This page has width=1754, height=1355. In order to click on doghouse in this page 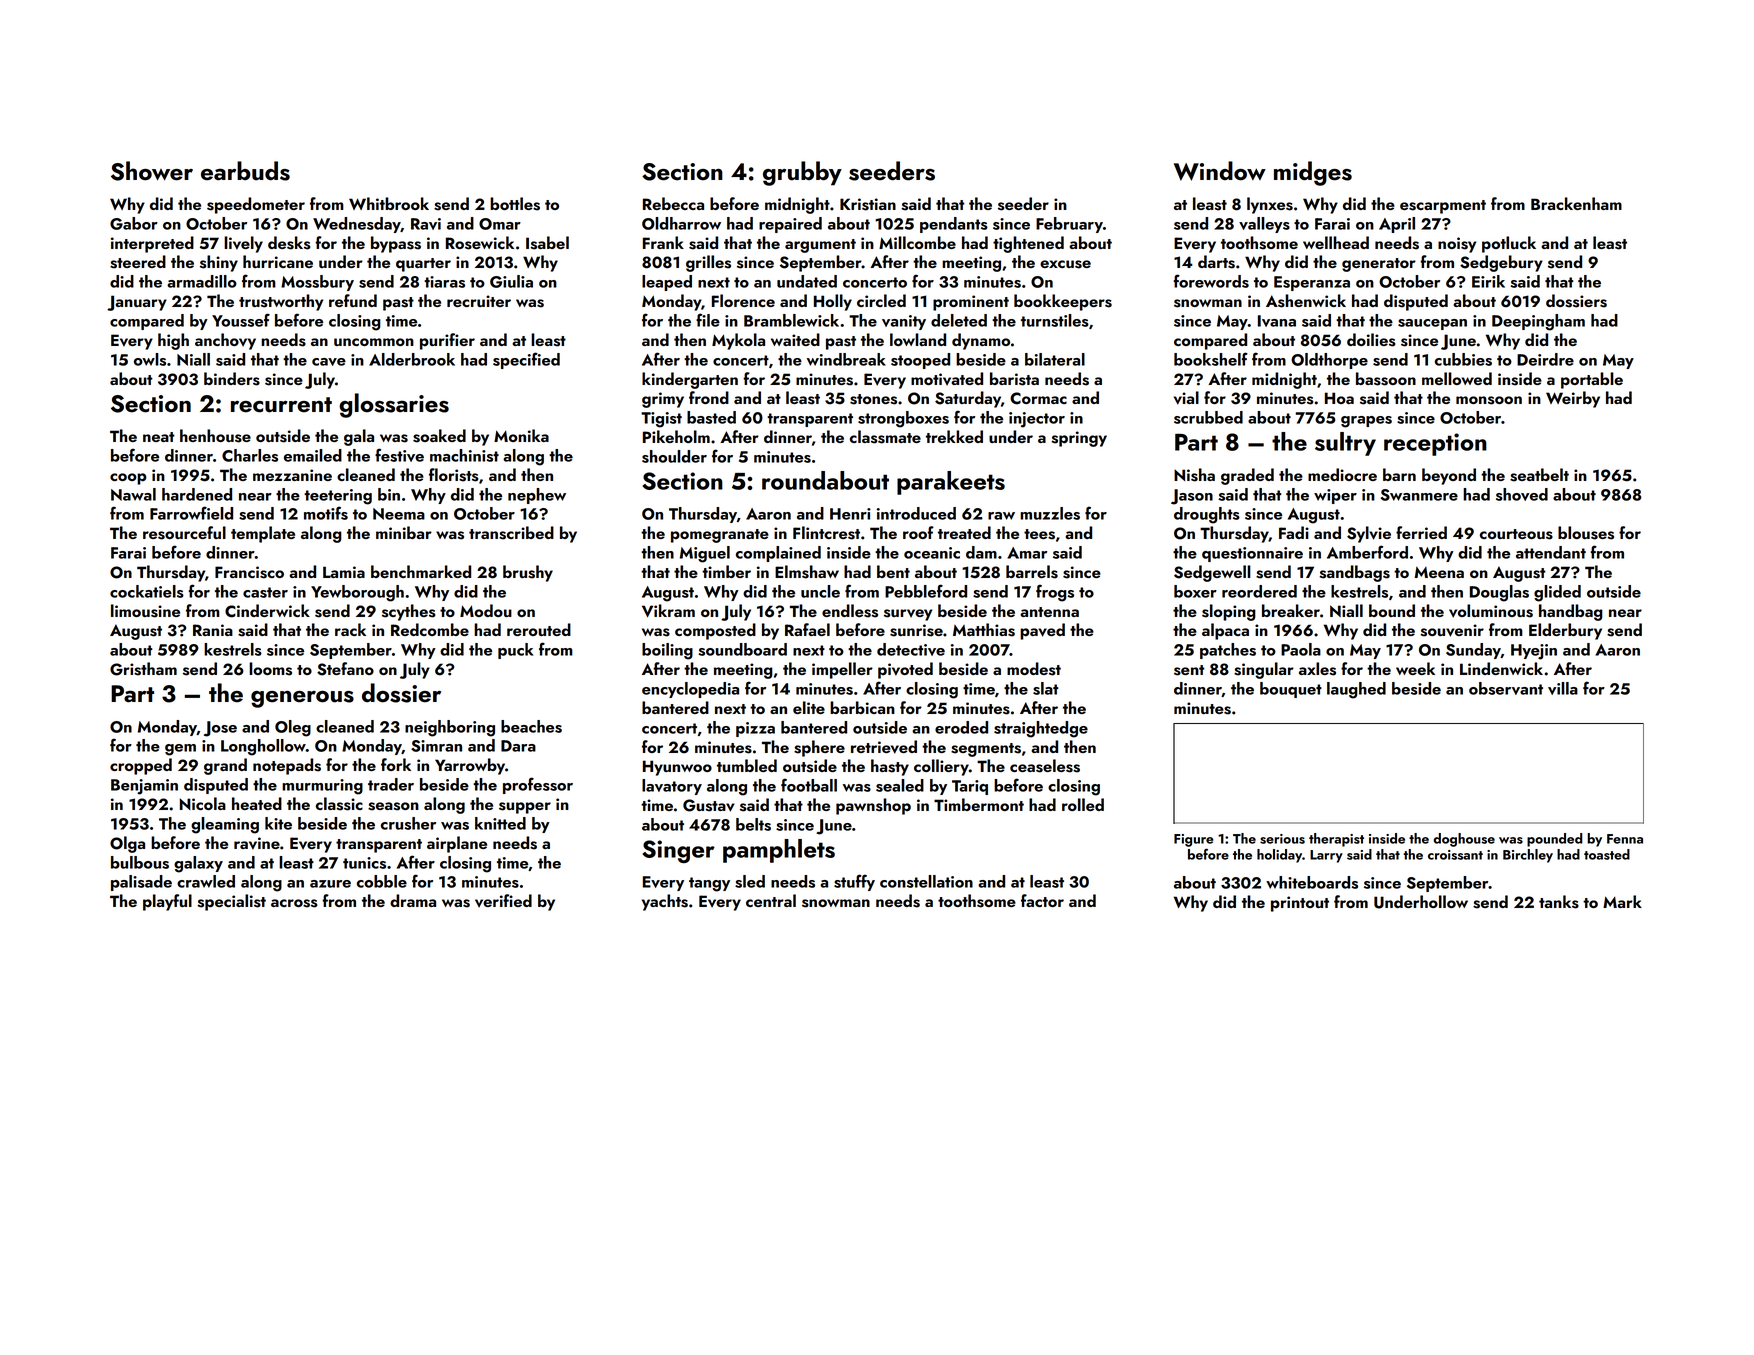, I will do `click(1464, 840)`.
